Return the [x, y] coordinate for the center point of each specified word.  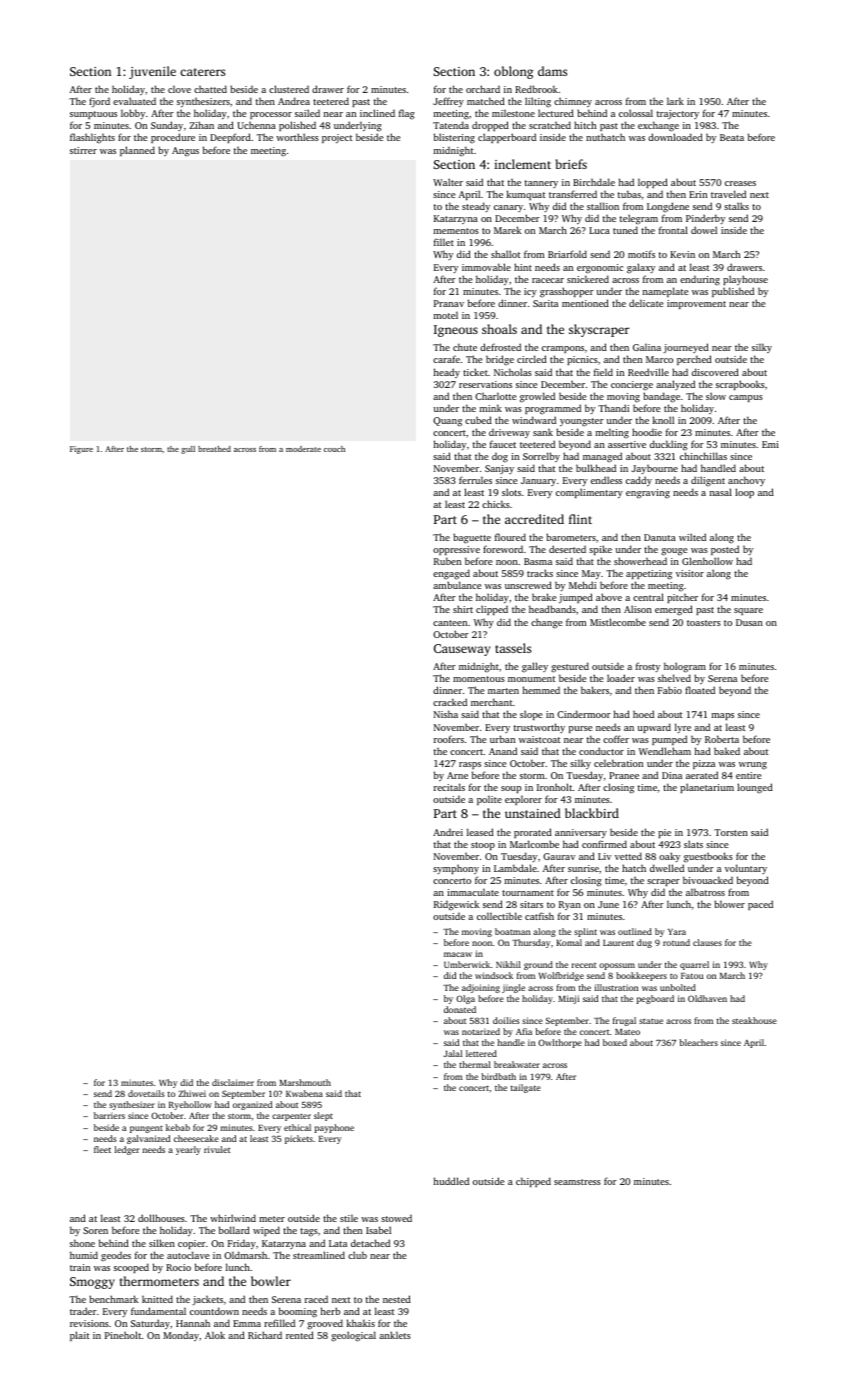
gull [188, 450]
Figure [81, 450]
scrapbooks [740, 385]
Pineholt [123, 1335]
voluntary [746, 869]
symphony [456, 869]
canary [508, 208]
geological [353, 1336]
